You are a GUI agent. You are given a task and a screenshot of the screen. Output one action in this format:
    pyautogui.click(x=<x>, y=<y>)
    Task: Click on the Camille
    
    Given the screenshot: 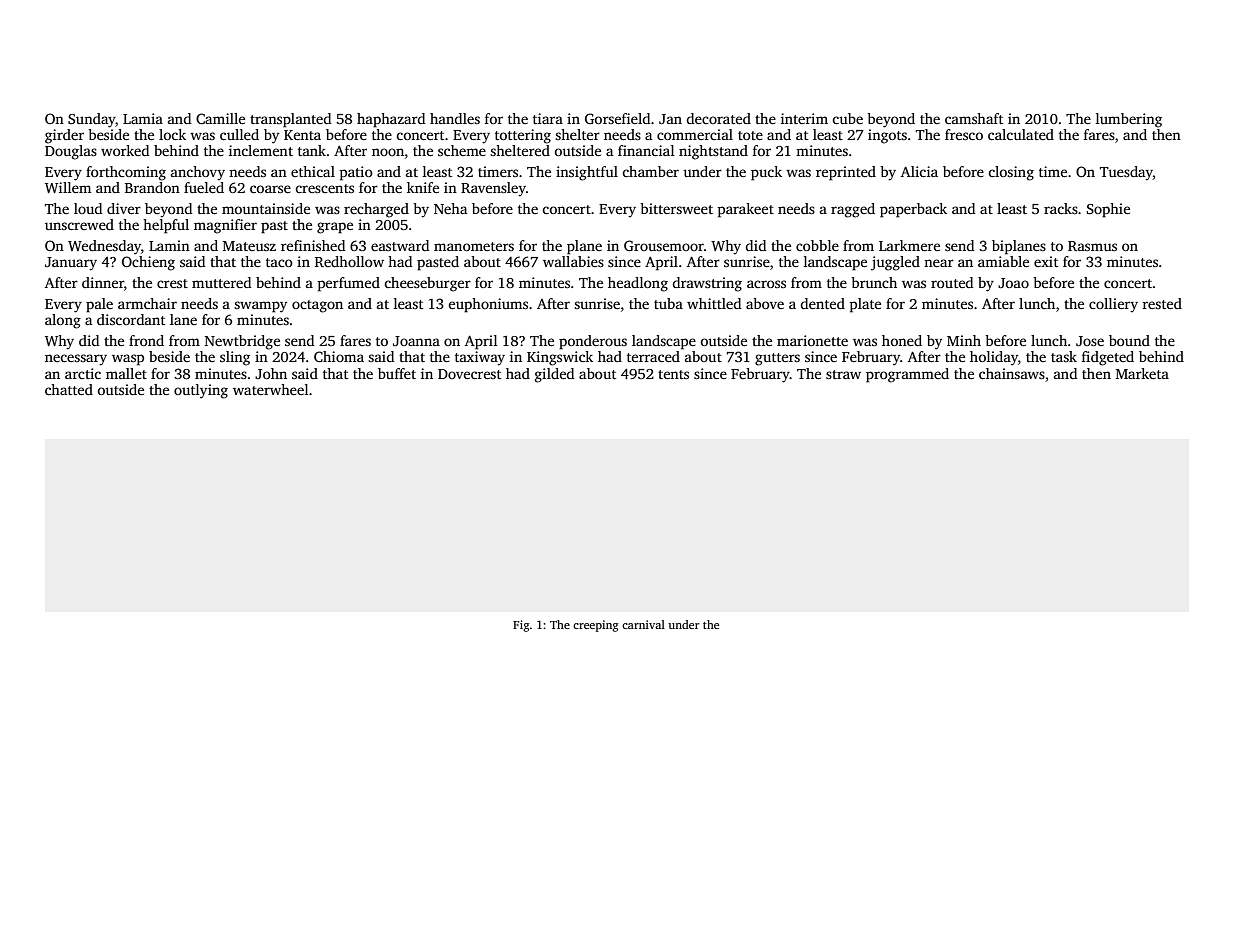 What is the action you would take?
    pyautogui.click(x=220, y=118)
